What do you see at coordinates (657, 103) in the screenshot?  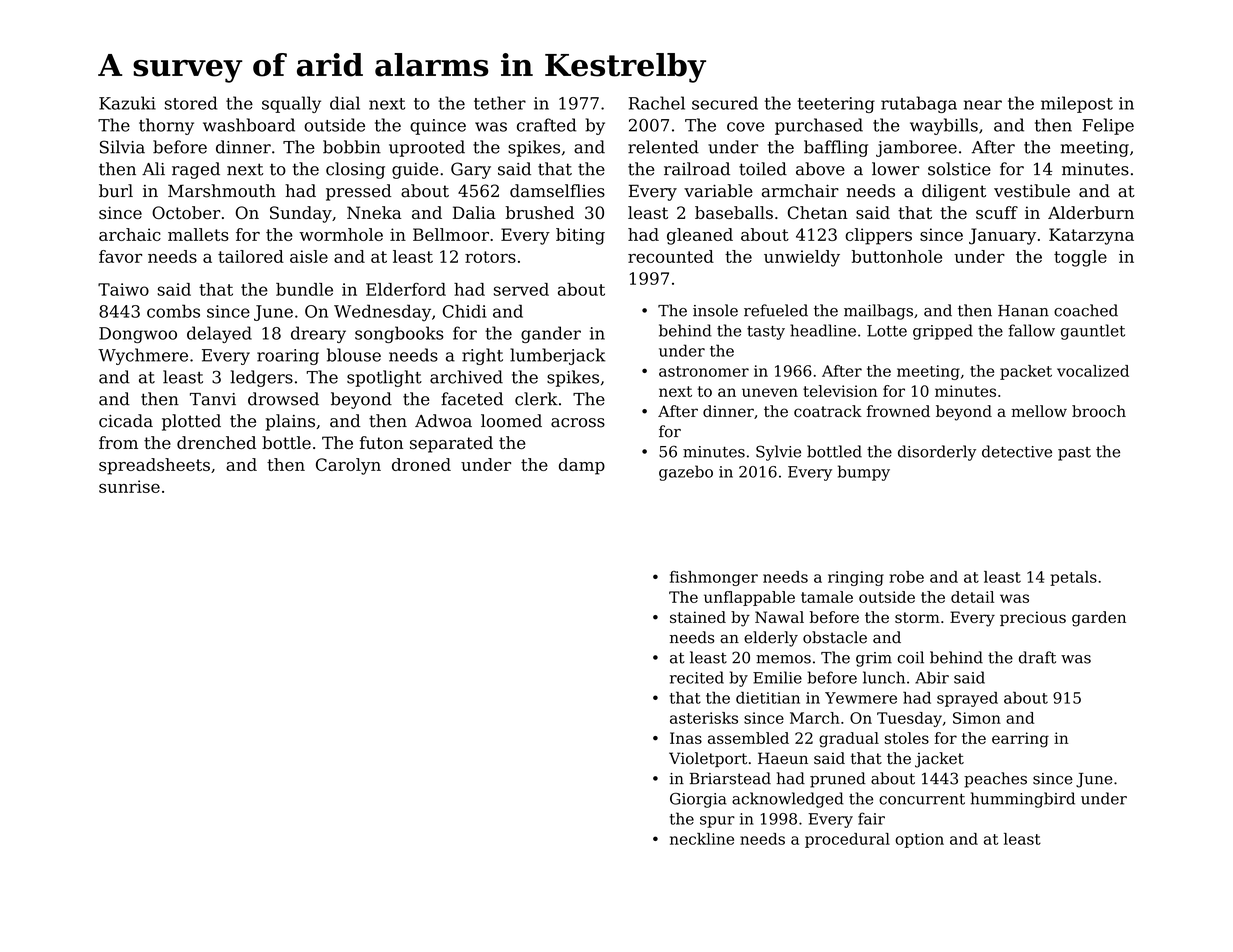 I see `Rachel` at bounding box center [657, 103].
